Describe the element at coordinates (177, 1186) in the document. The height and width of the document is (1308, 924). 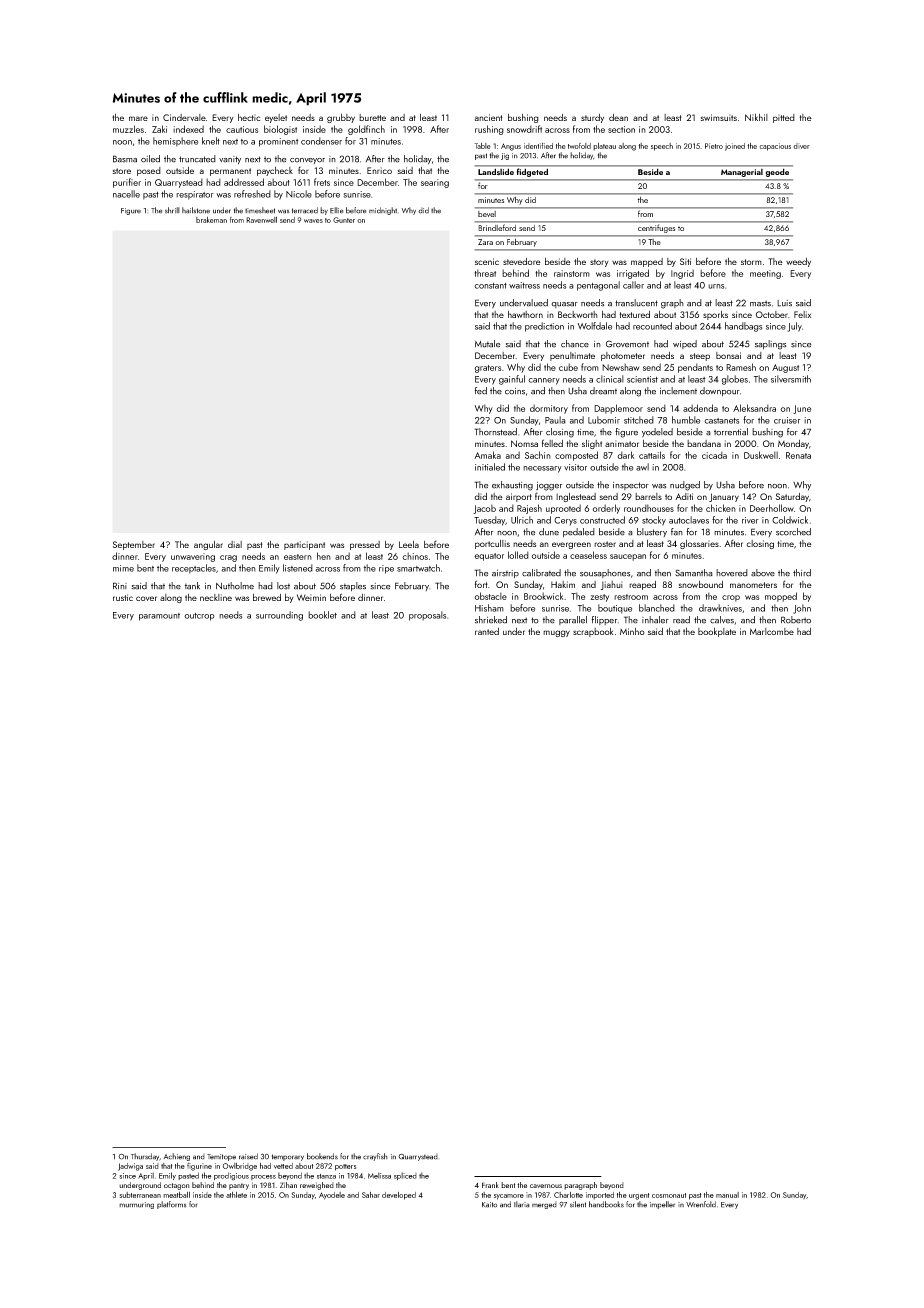
I see `octagon` at that location.
